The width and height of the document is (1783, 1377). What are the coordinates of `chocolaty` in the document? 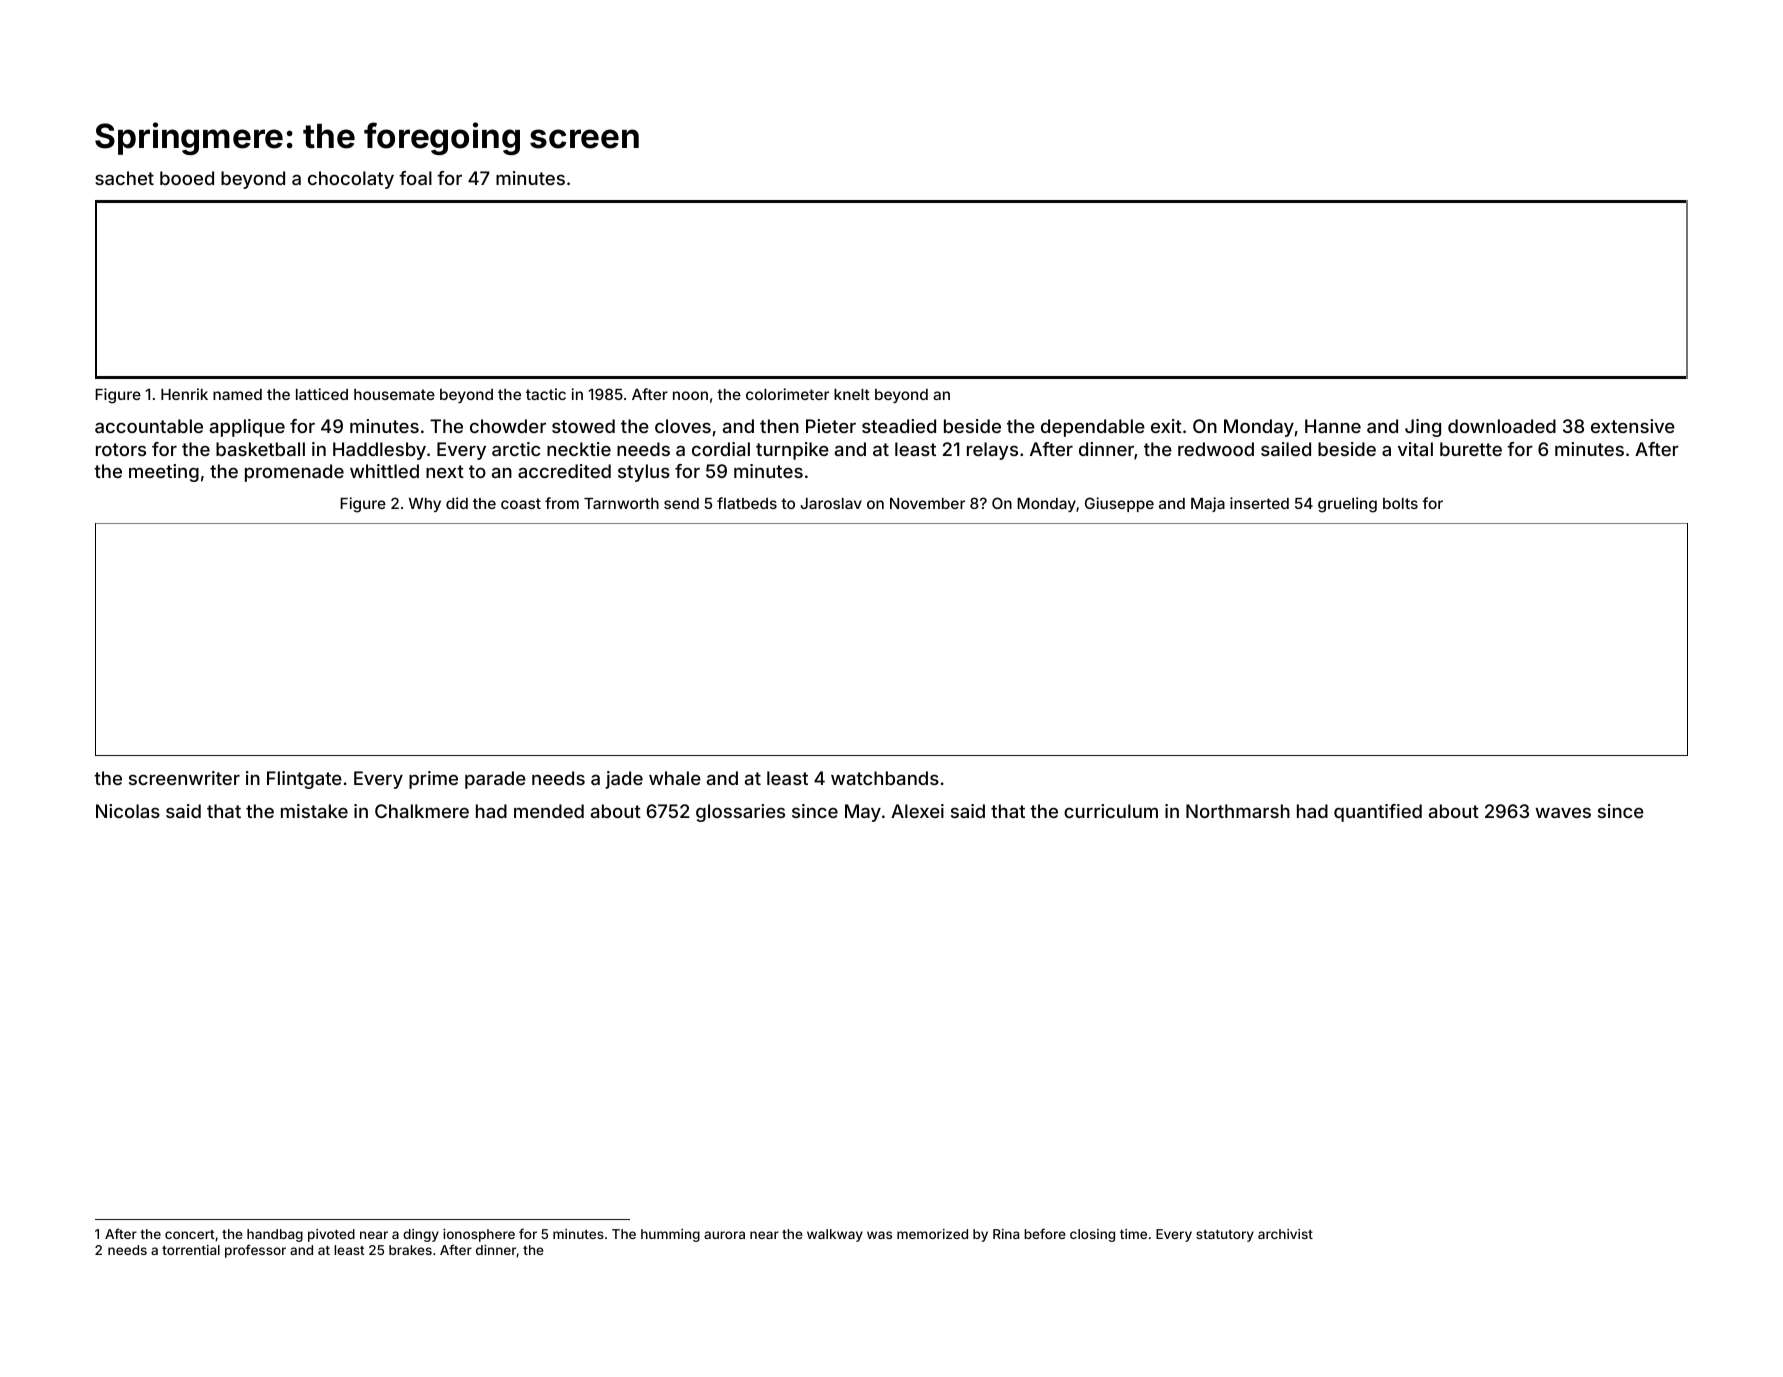 It's located at (351, 180).
